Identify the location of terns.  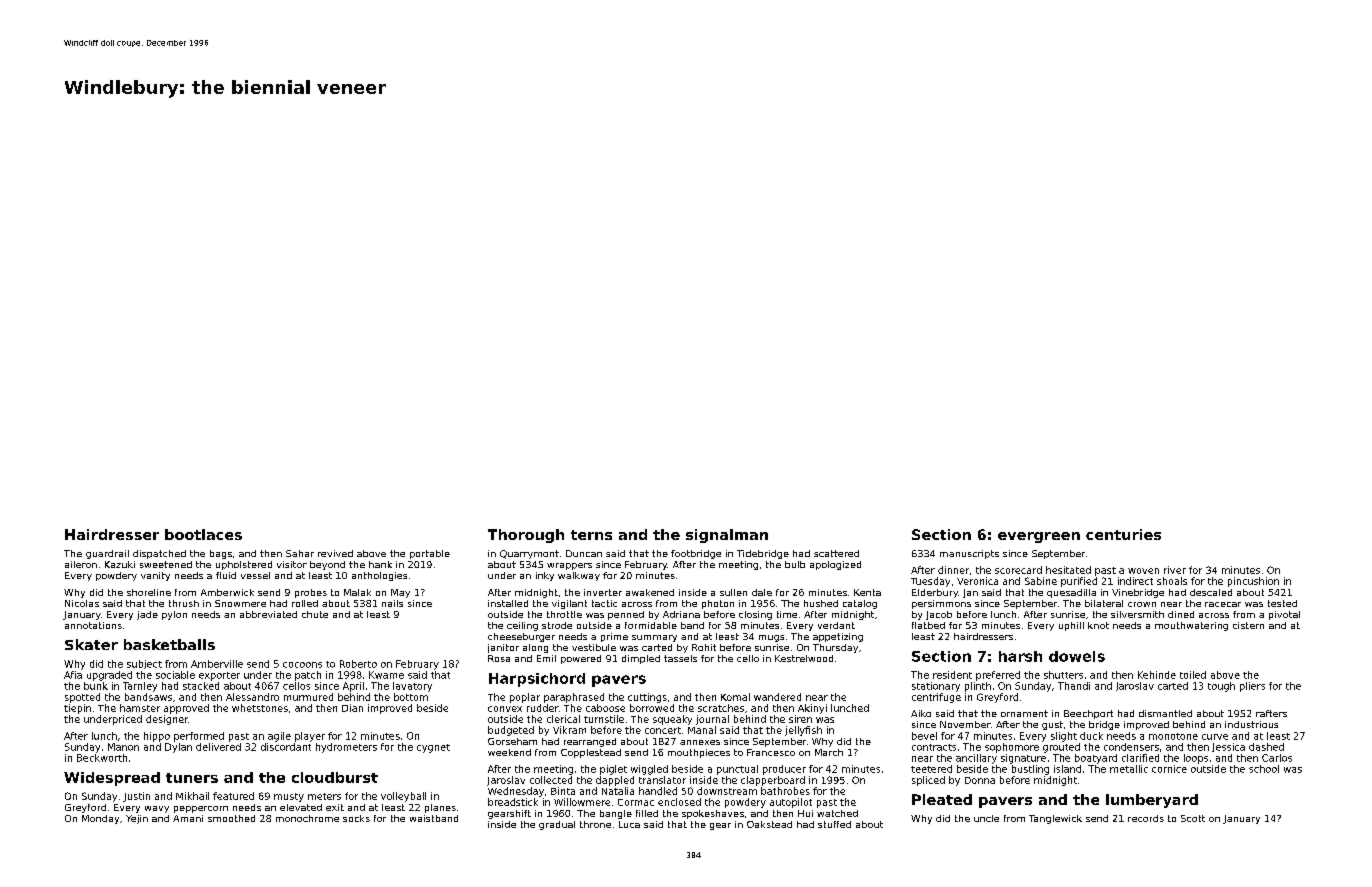
(591, 535).
